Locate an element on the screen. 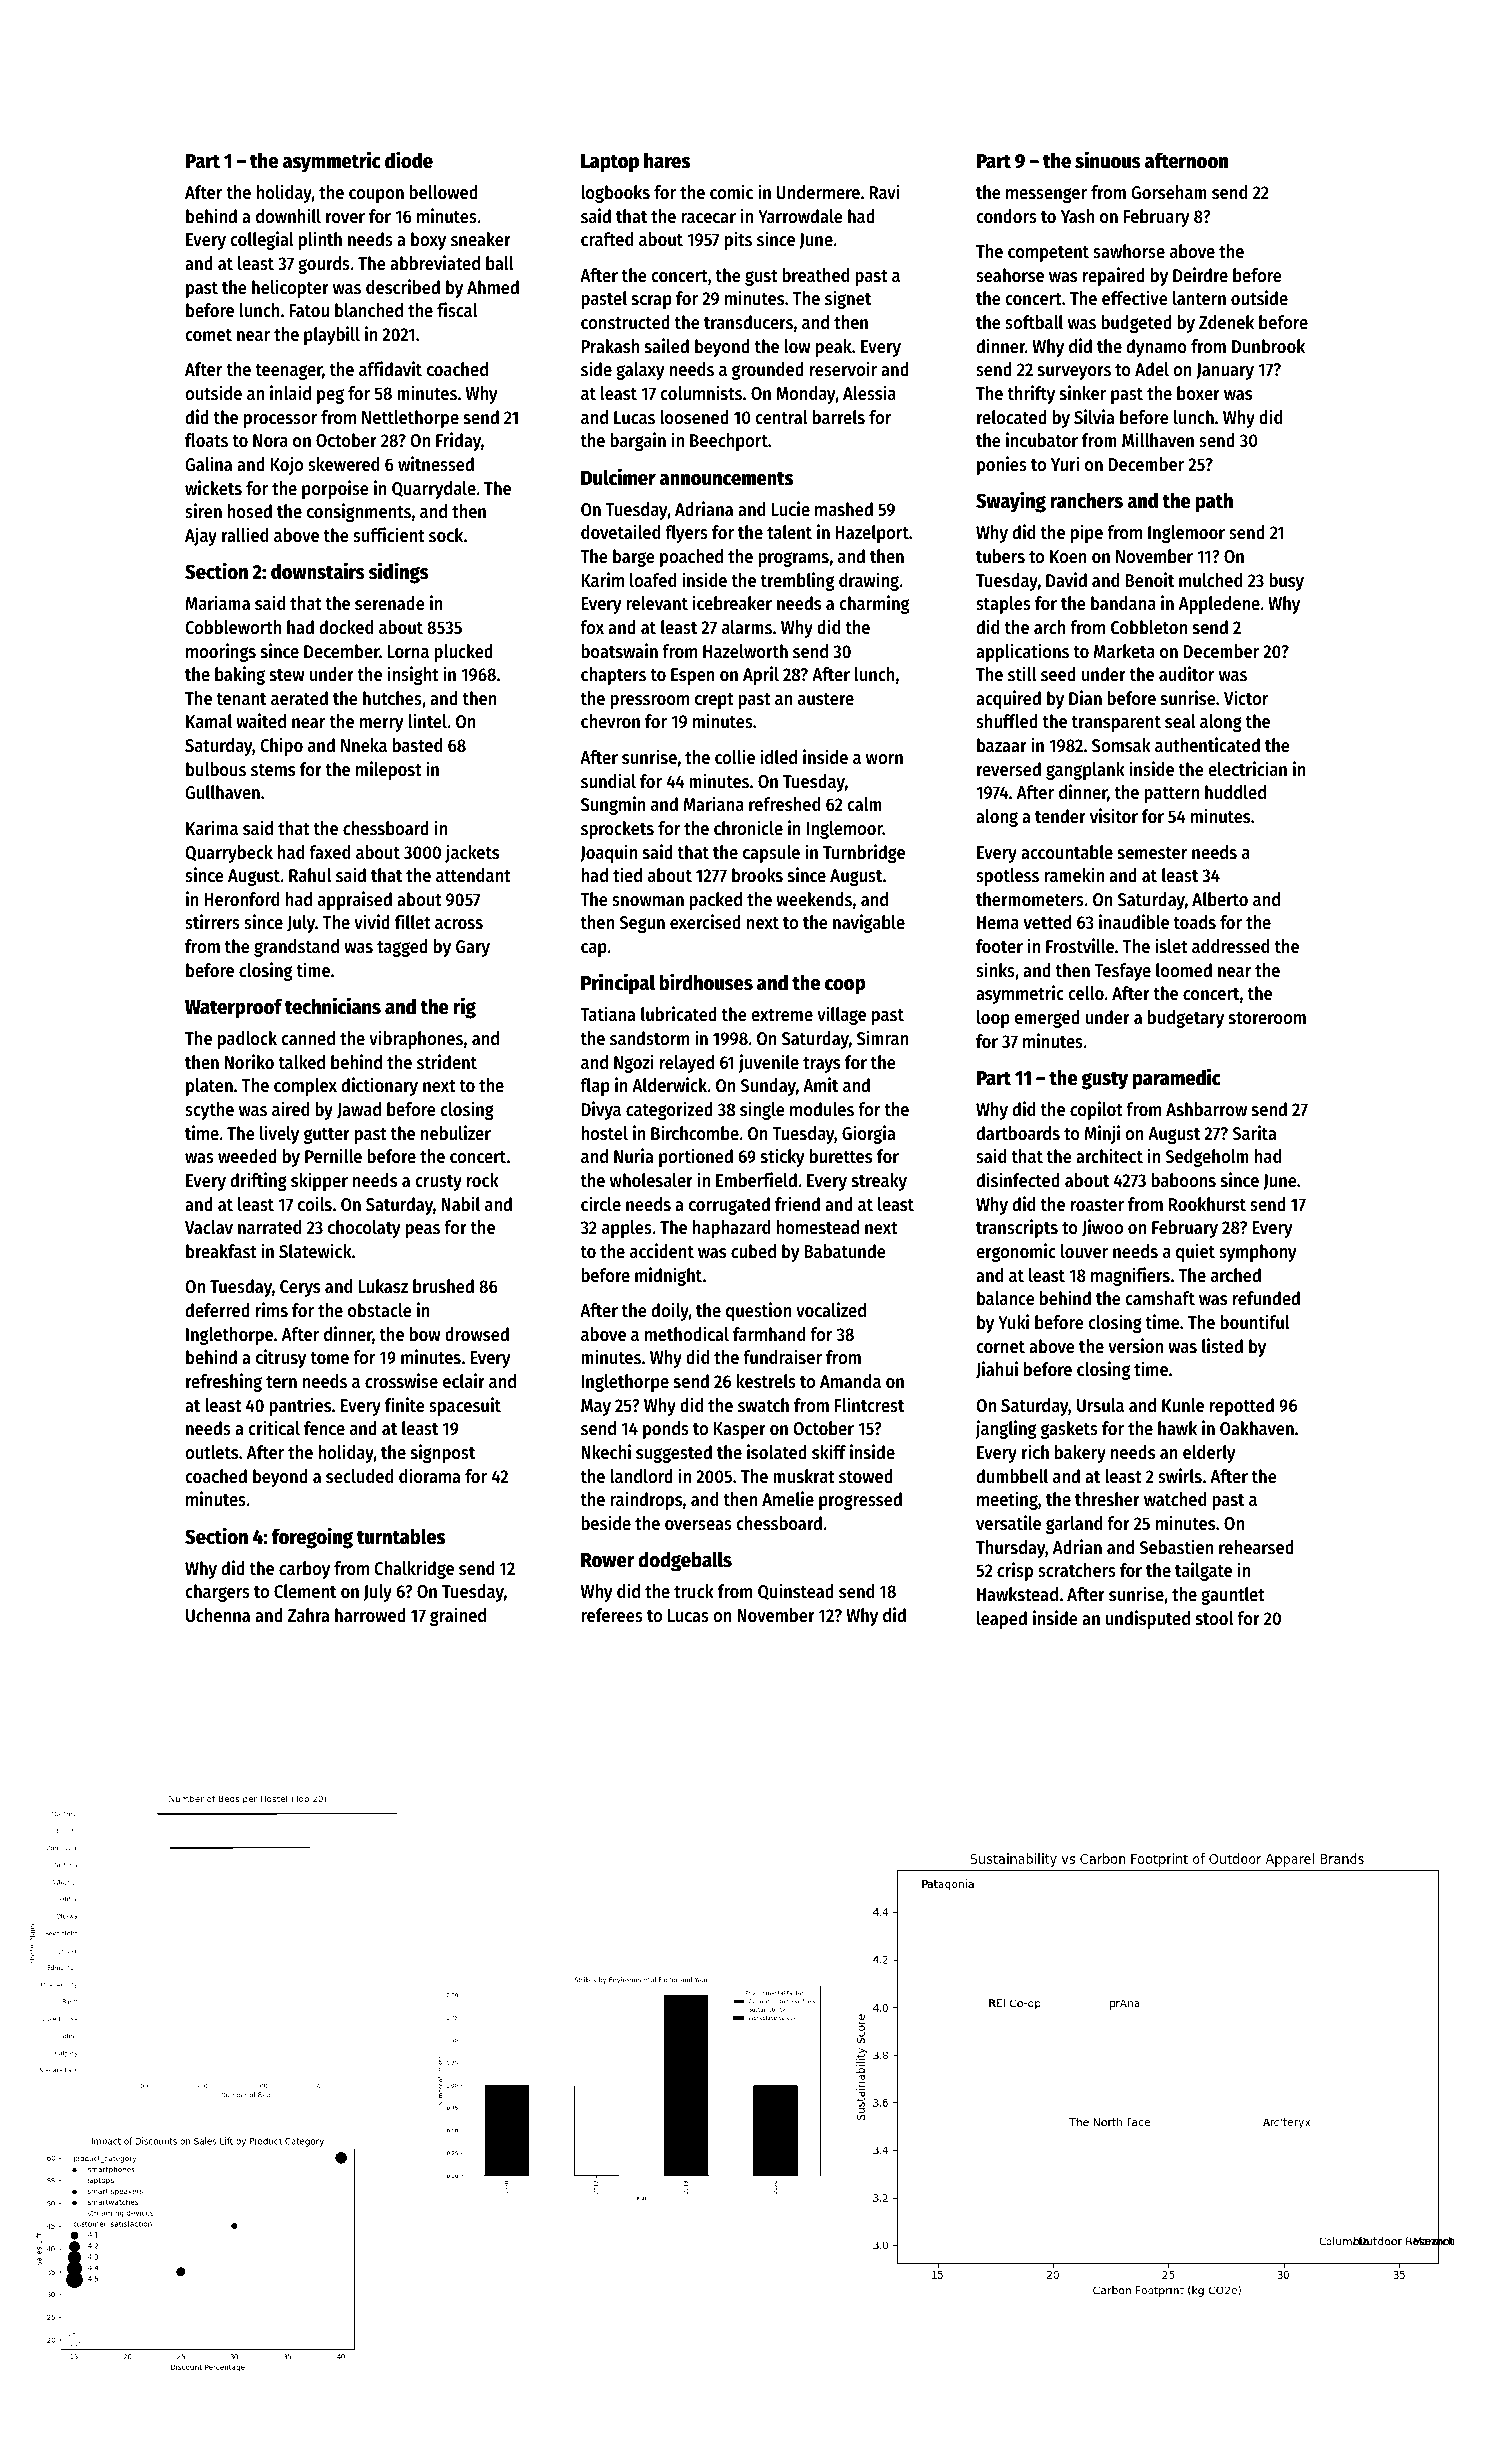 The width and height of the screenshot is (1496, 2464). deferred is located at coordinates (218, 1310).
